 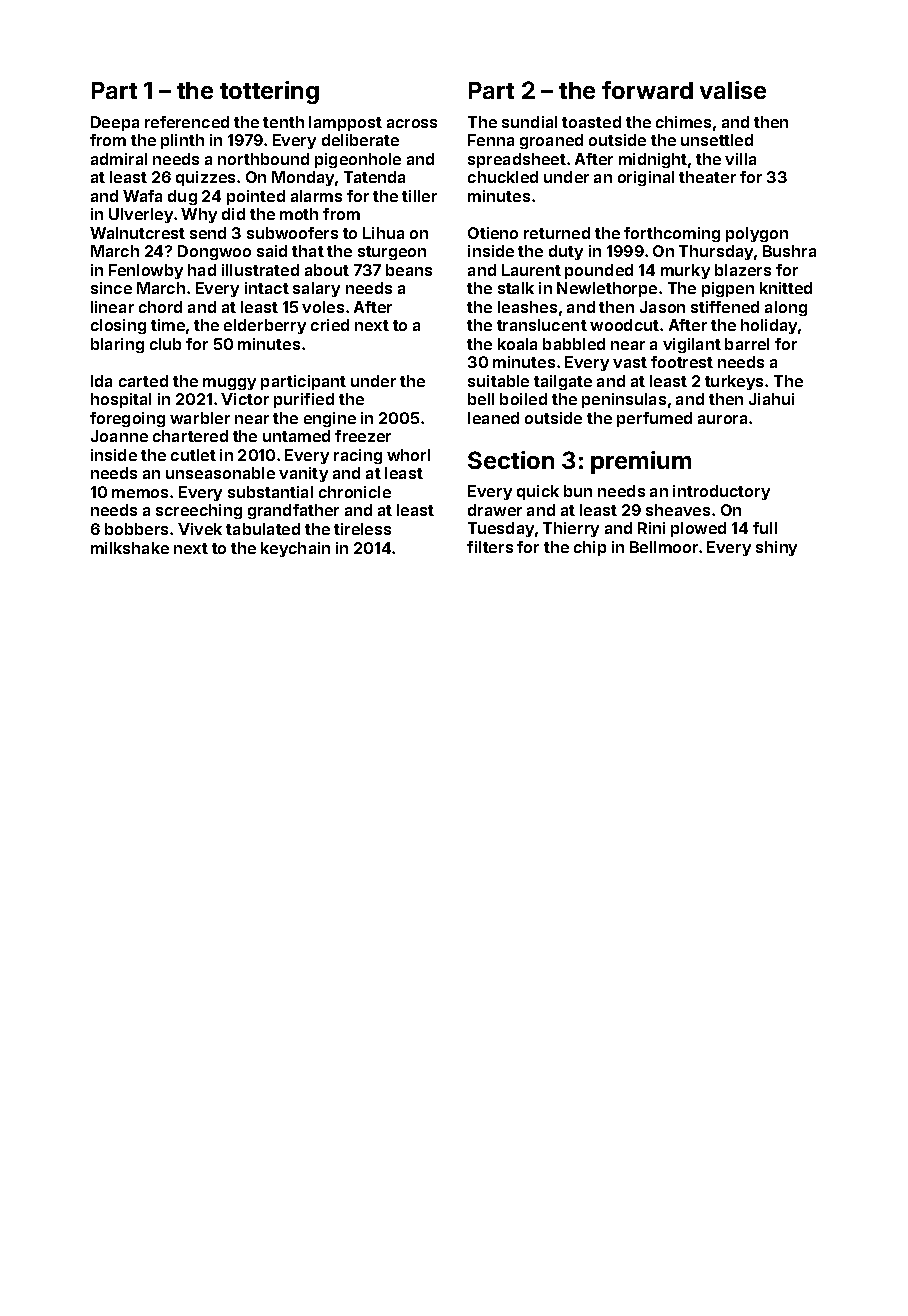 What do you see at coordinates (269, 92) in the document?
I see `tottering` at bounding box center [269, 92].
